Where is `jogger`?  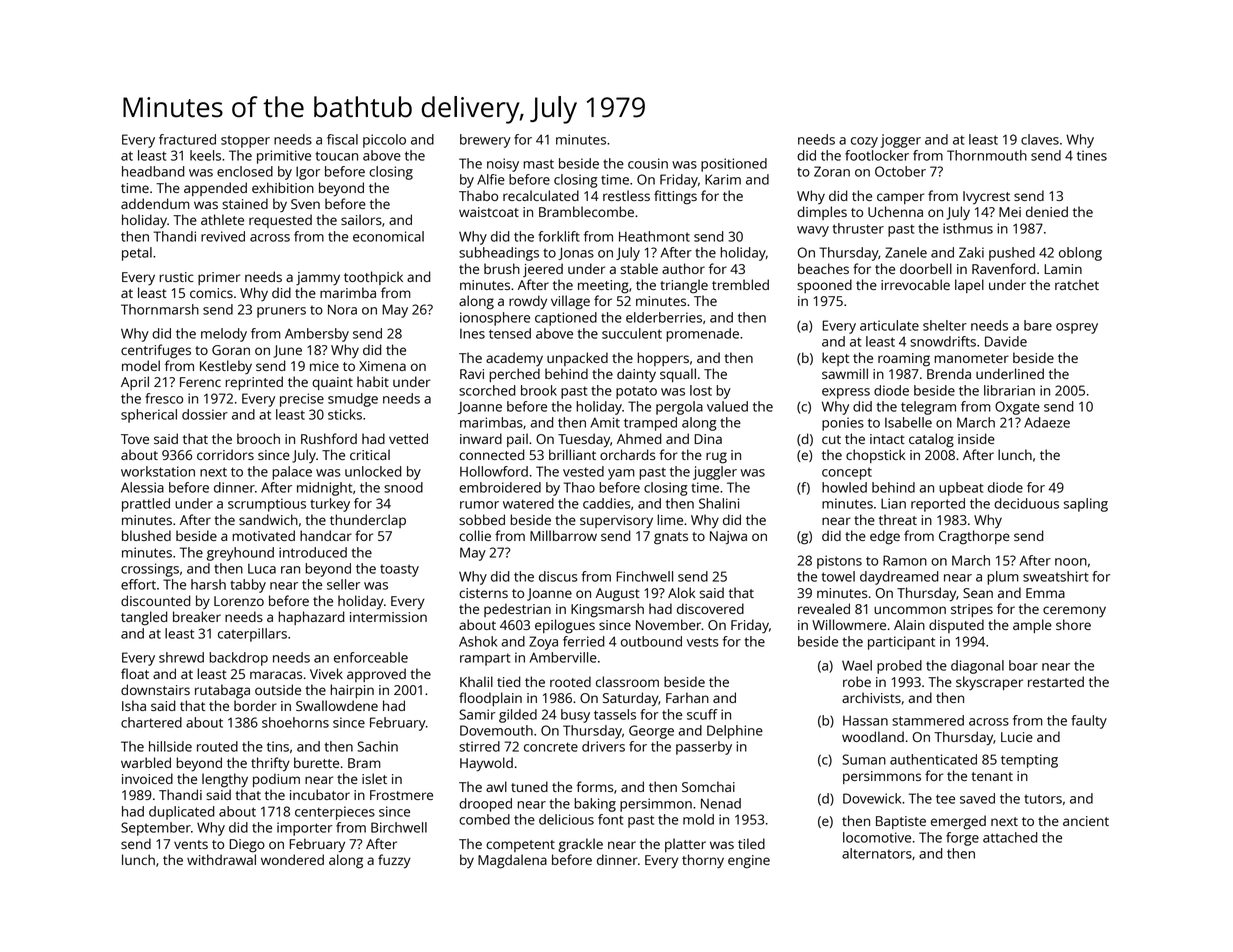 jogger is located at coordinates (900, 141).
